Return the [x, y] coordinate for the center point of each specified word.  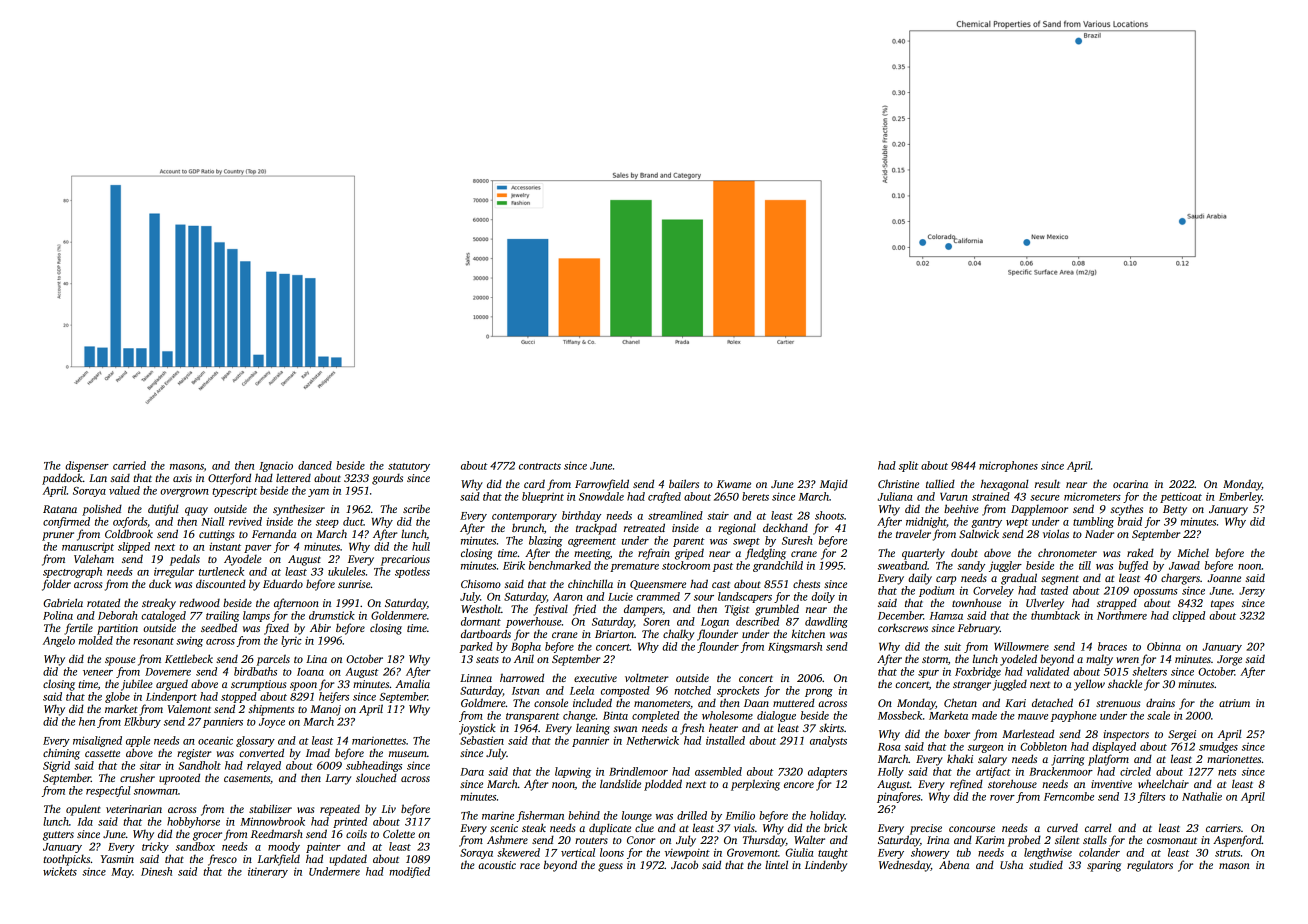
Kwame [734, 484]
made [984, 715]
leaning [593, 729]
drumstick [332, 615]
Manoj [326, 710]
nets [1227, 772]
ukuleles [346, 571]
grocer [207, 836]
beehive [961, 508]
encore [799, 785]
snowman [156, 792]
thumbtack [1055, 615]
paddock [62, 479]
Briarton [614, 634]
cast [721, 584]
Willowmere [1021, 646]
